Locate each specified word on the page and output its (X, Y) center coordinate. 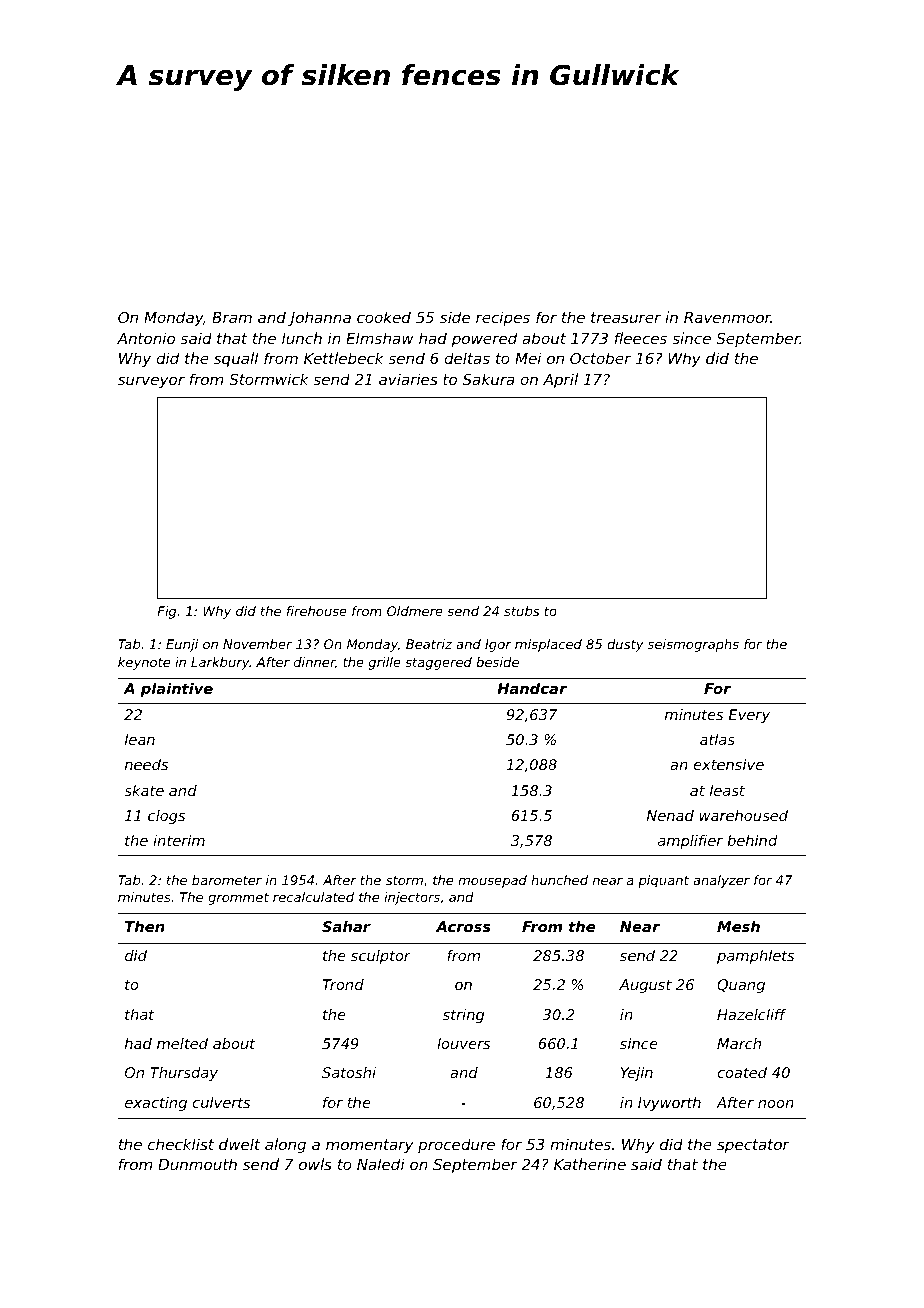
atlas (717, 739)
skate (144, 790)
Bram (232, 317)
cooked (384, 317)
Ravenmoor (727, 317)
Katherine (590, 1164)
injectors (412, 898)
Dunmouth (197, 1164)
